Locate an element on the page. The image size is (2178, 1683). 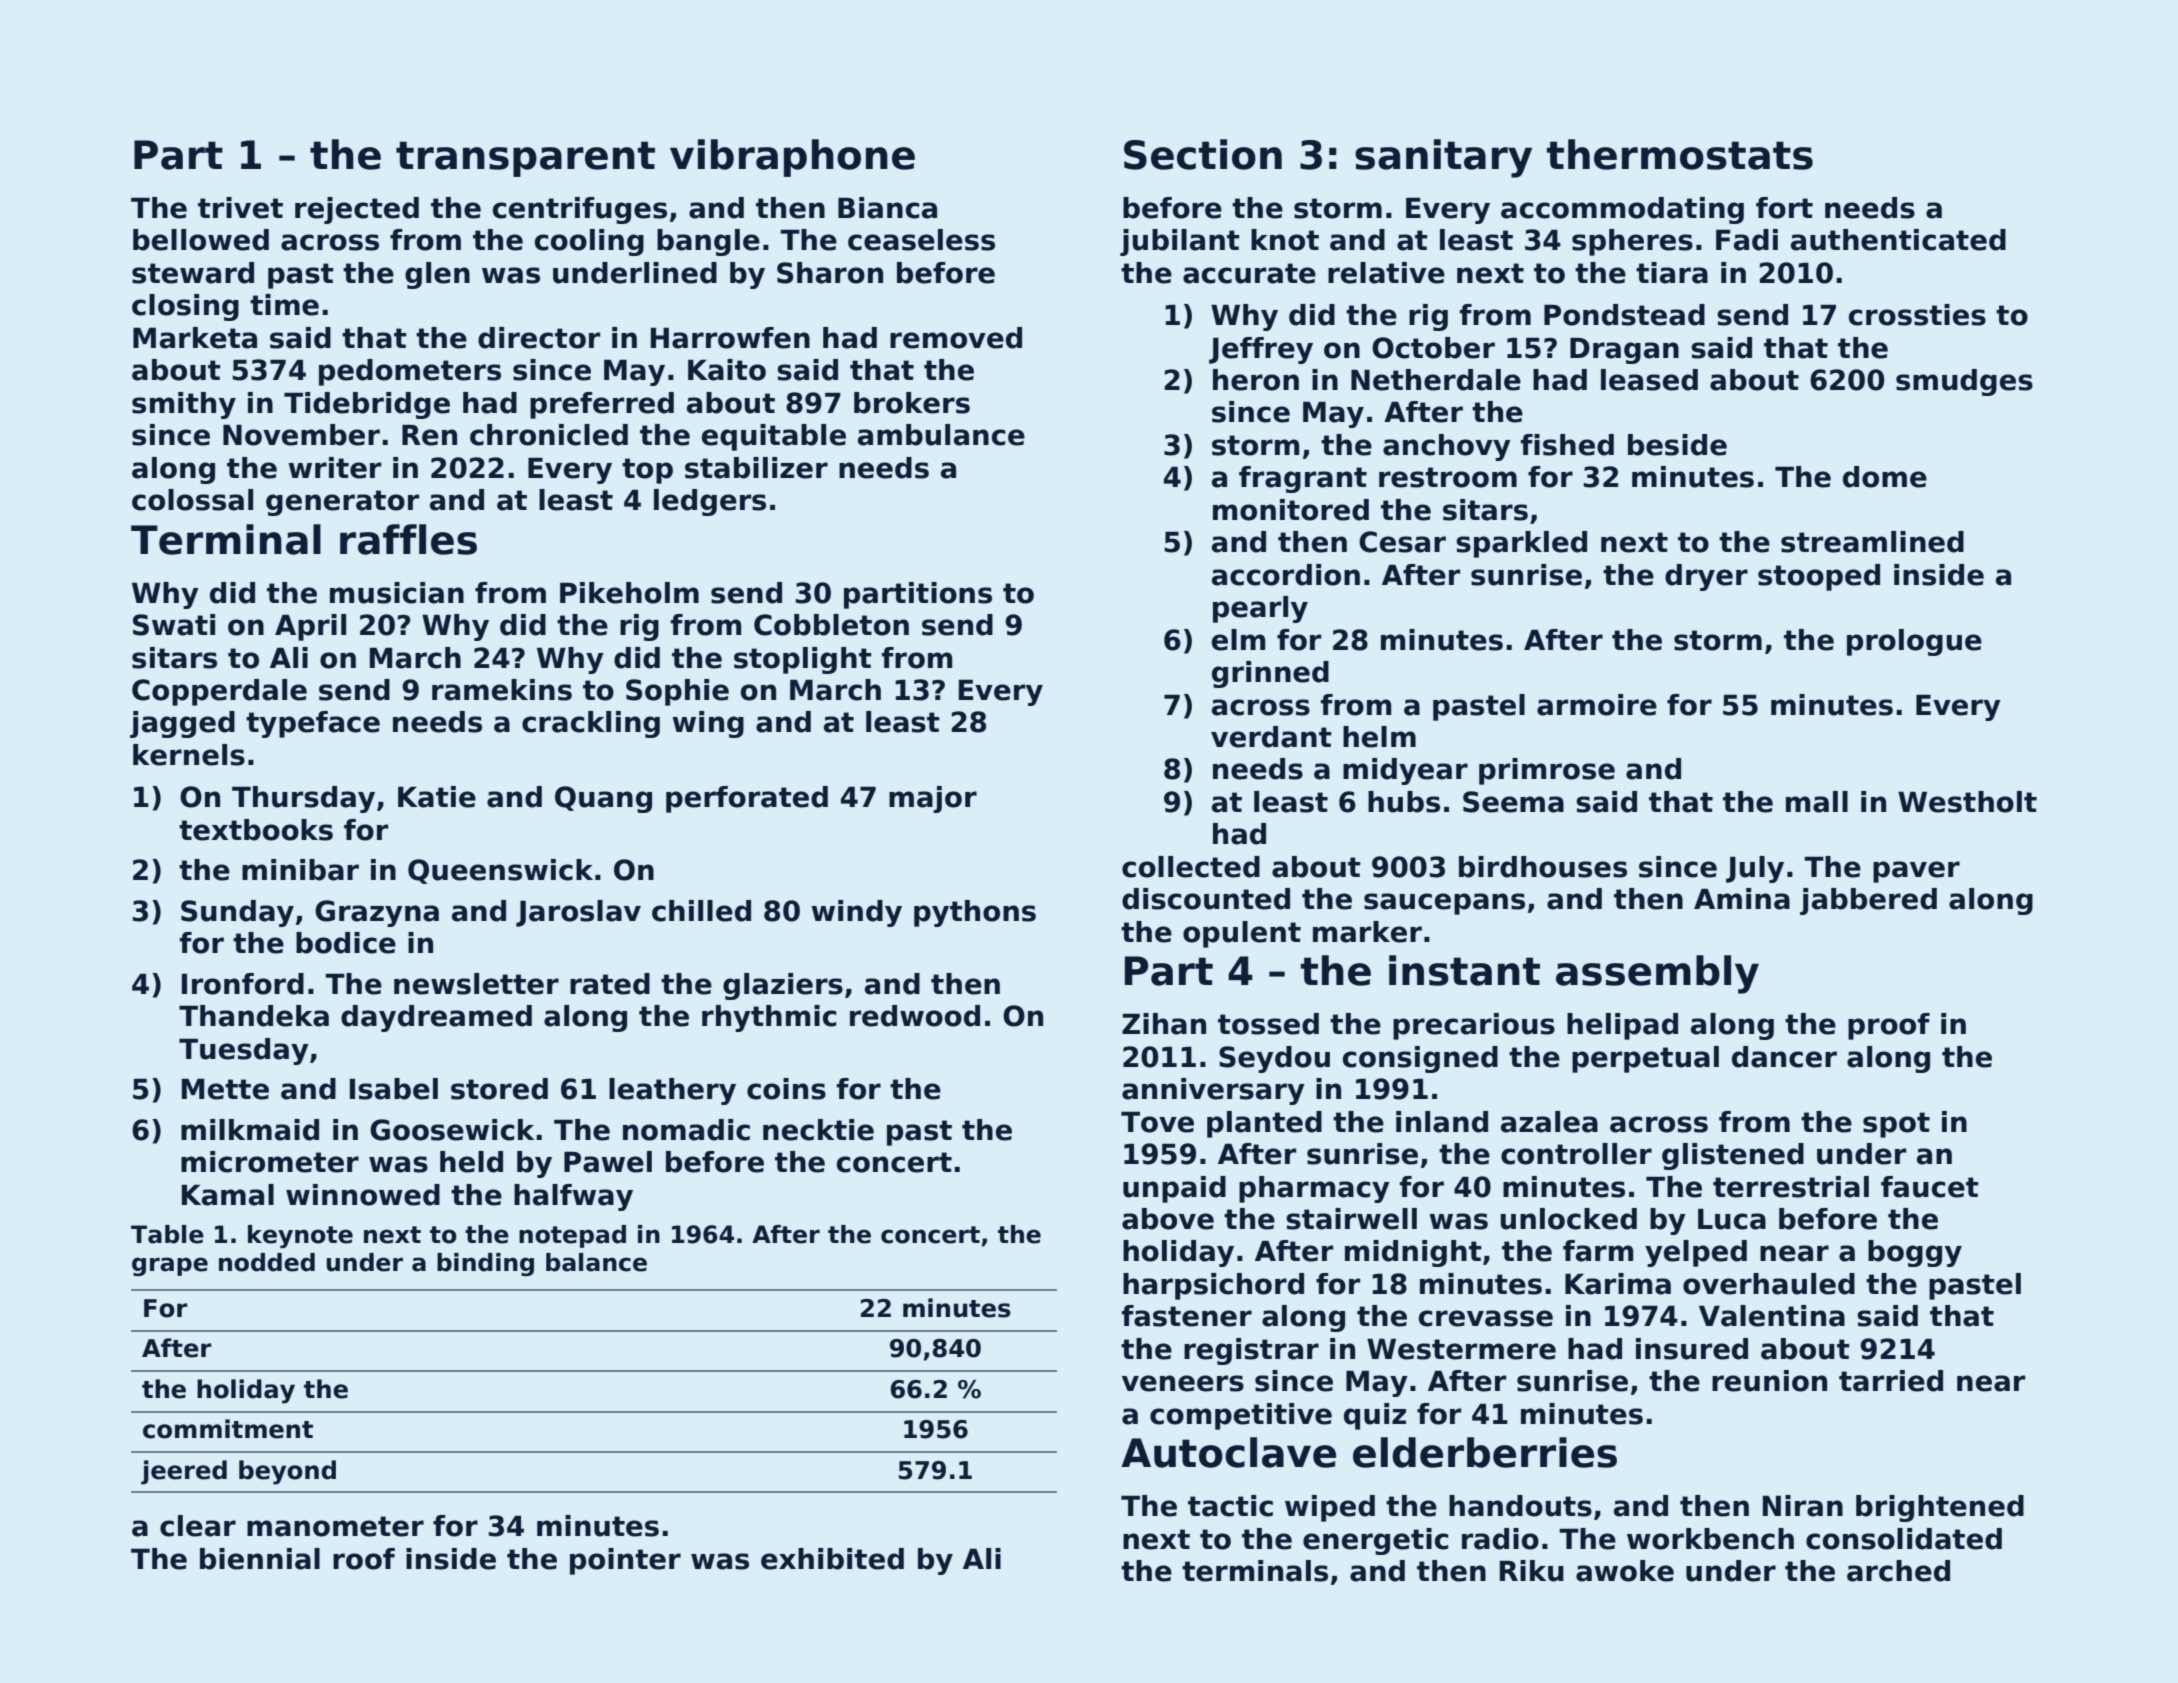
mall is located at coordinates (1817, 802).
